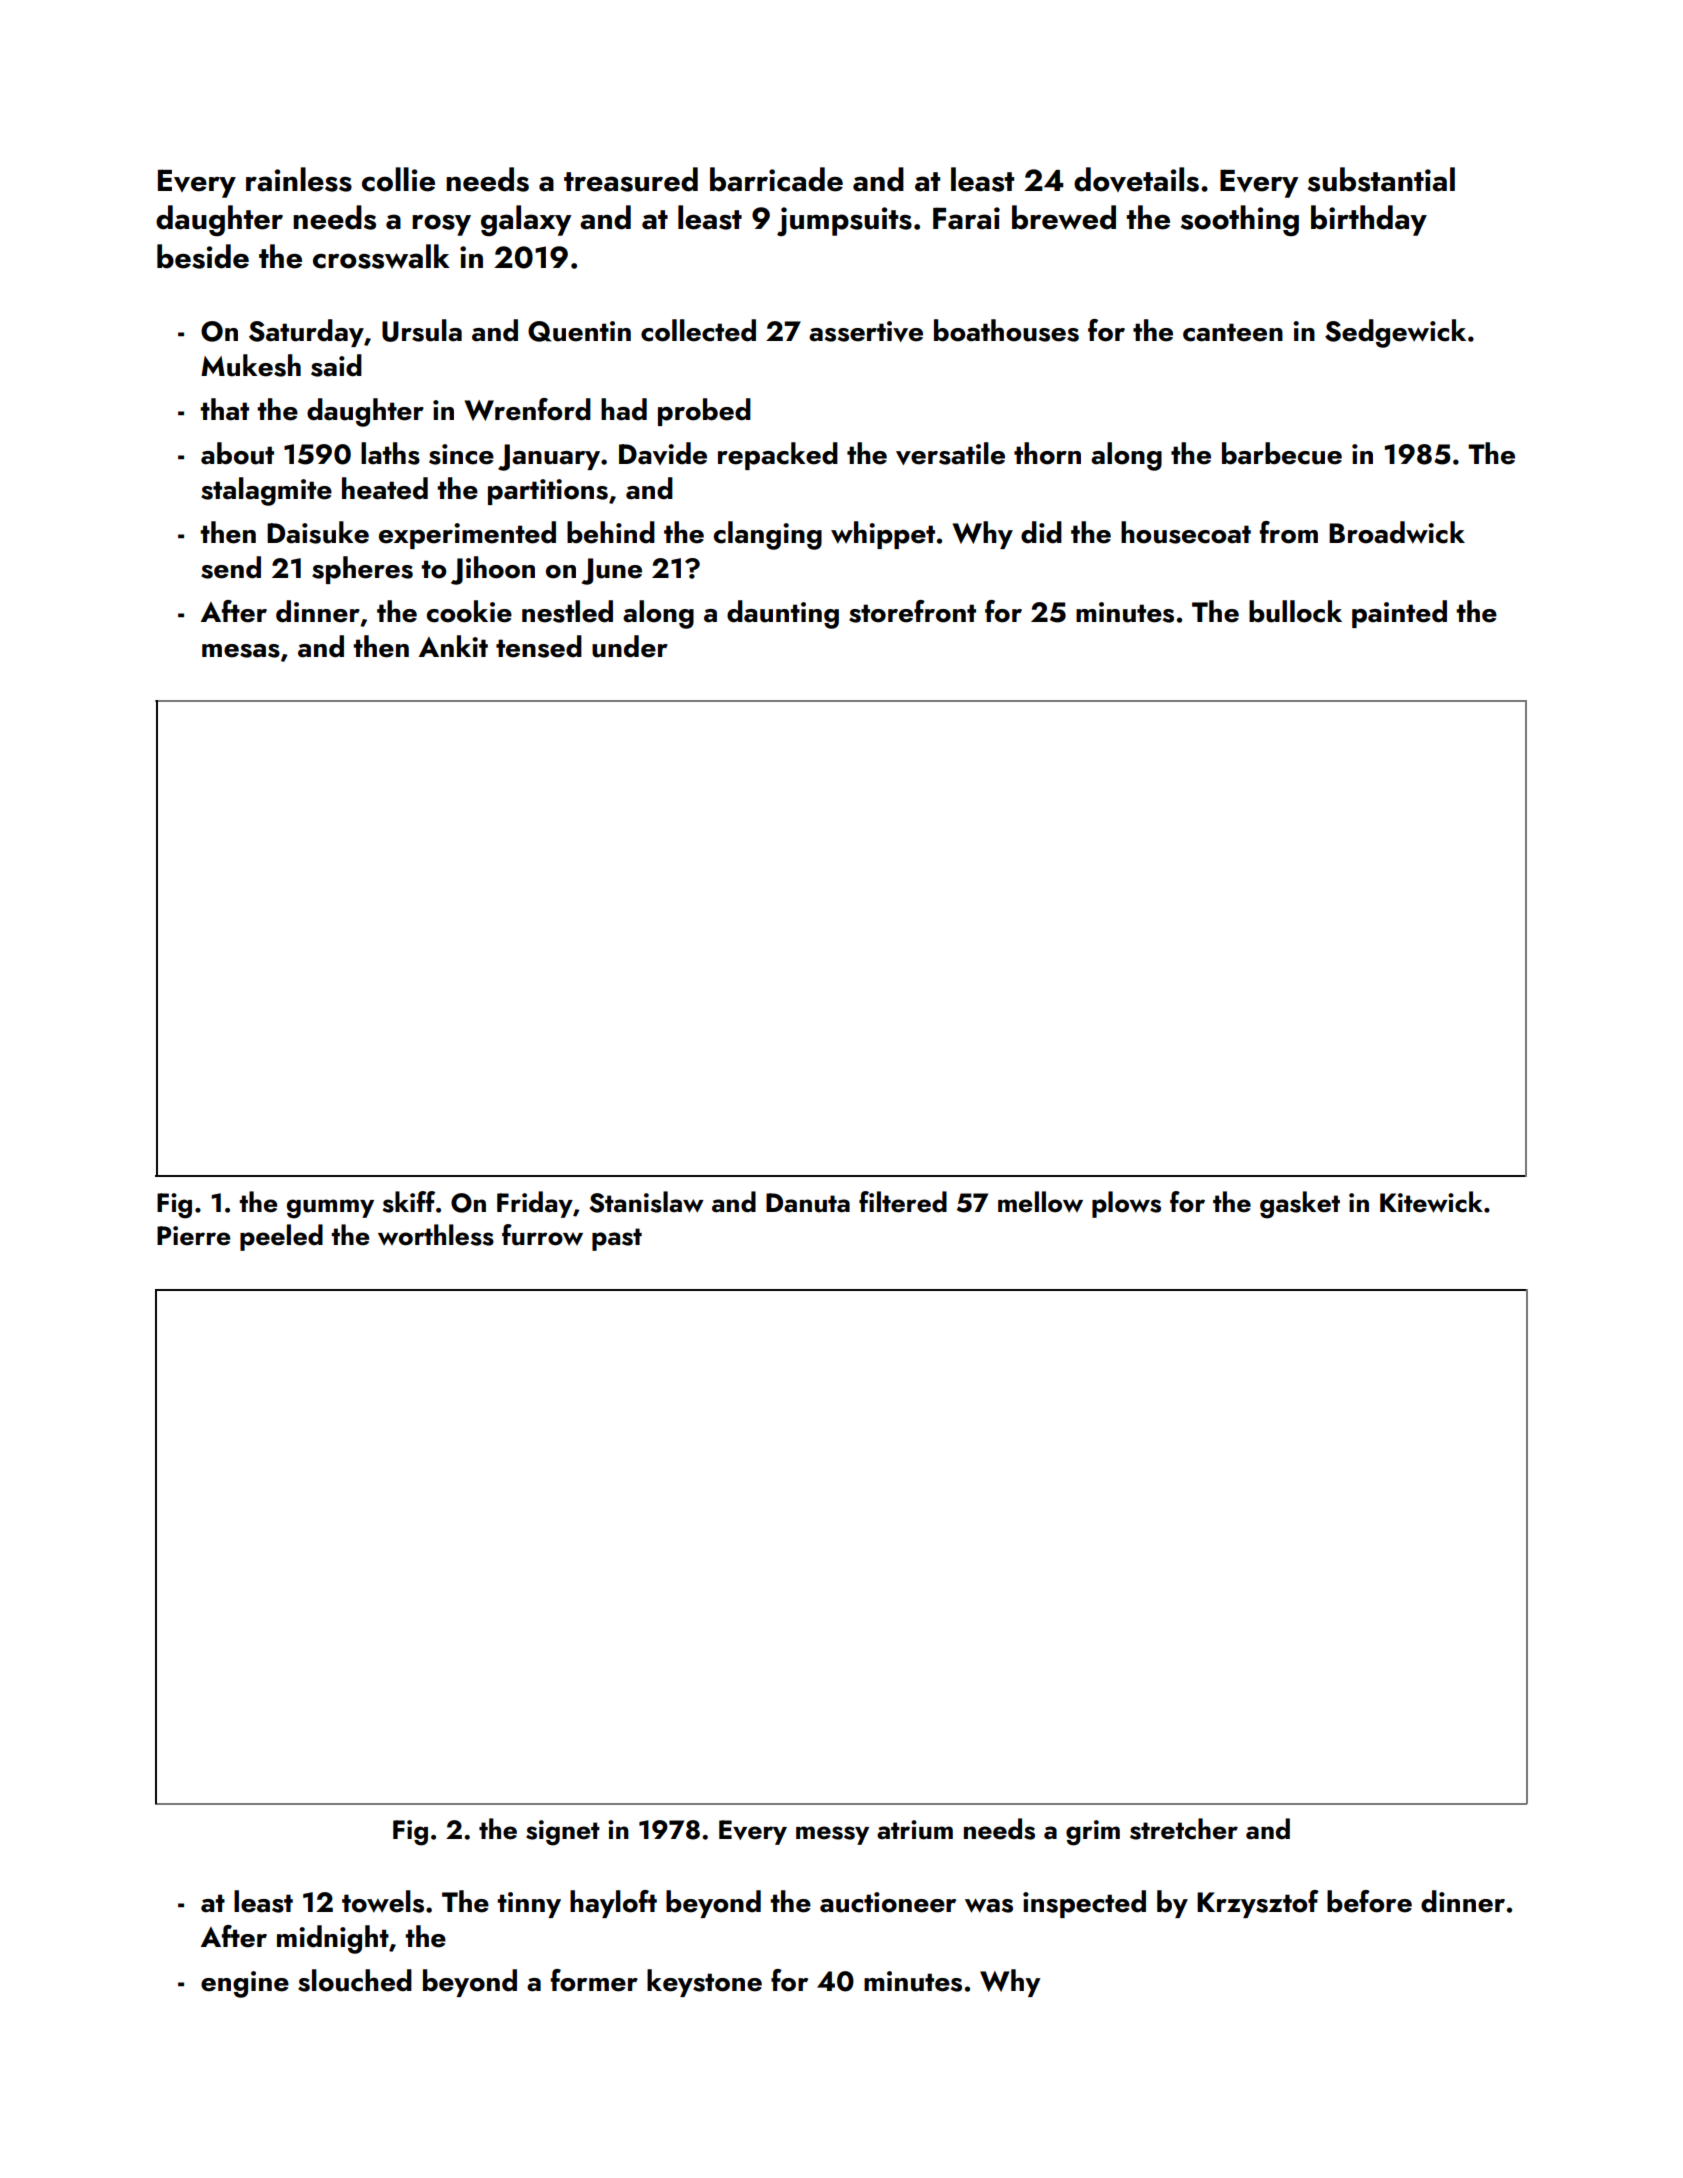 The width and height of the page is (1683, 2178). I want to click on towels, so click(383, 1901).
